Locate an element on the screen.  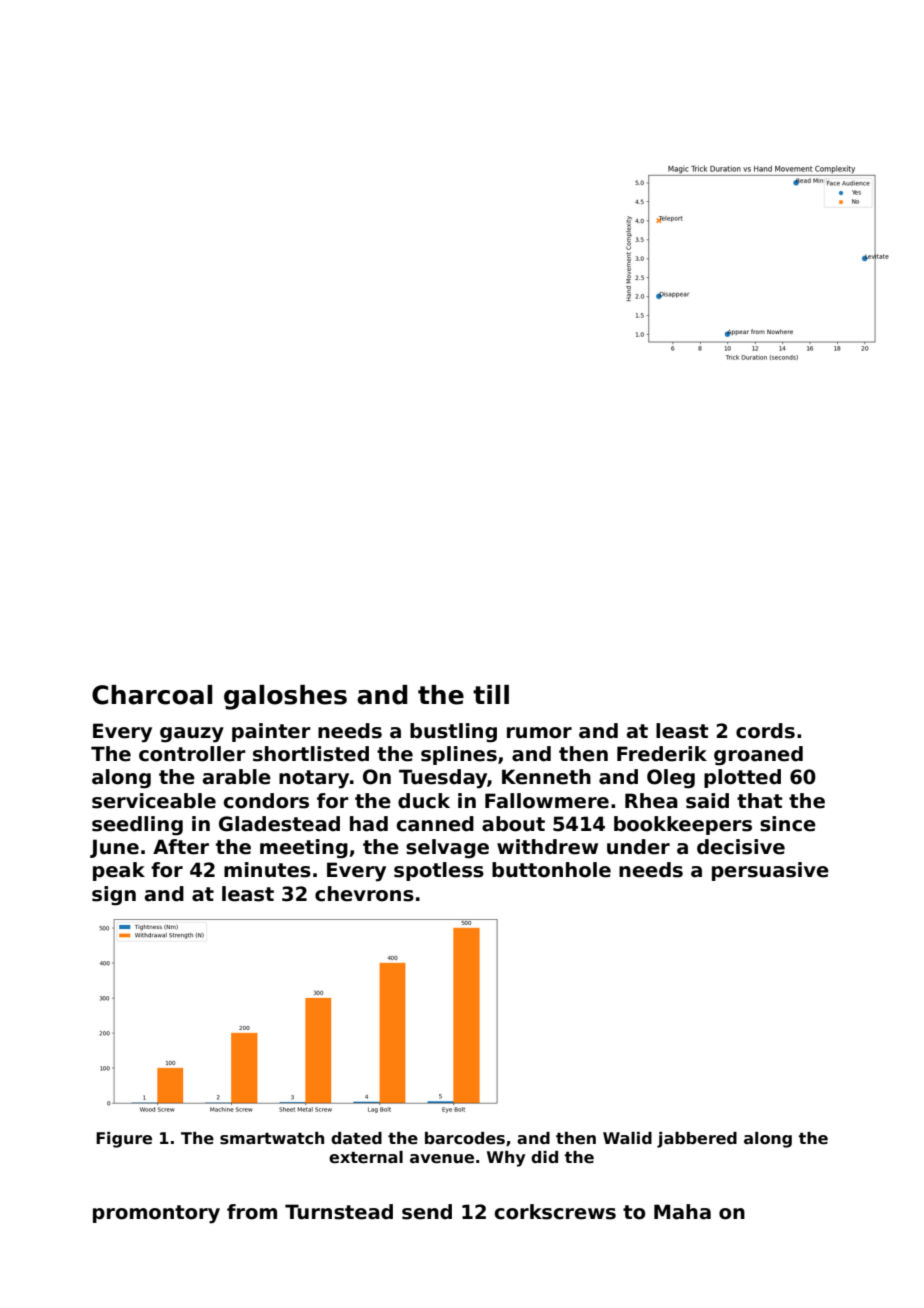
gauzy is located at coordinates (192, 735).
